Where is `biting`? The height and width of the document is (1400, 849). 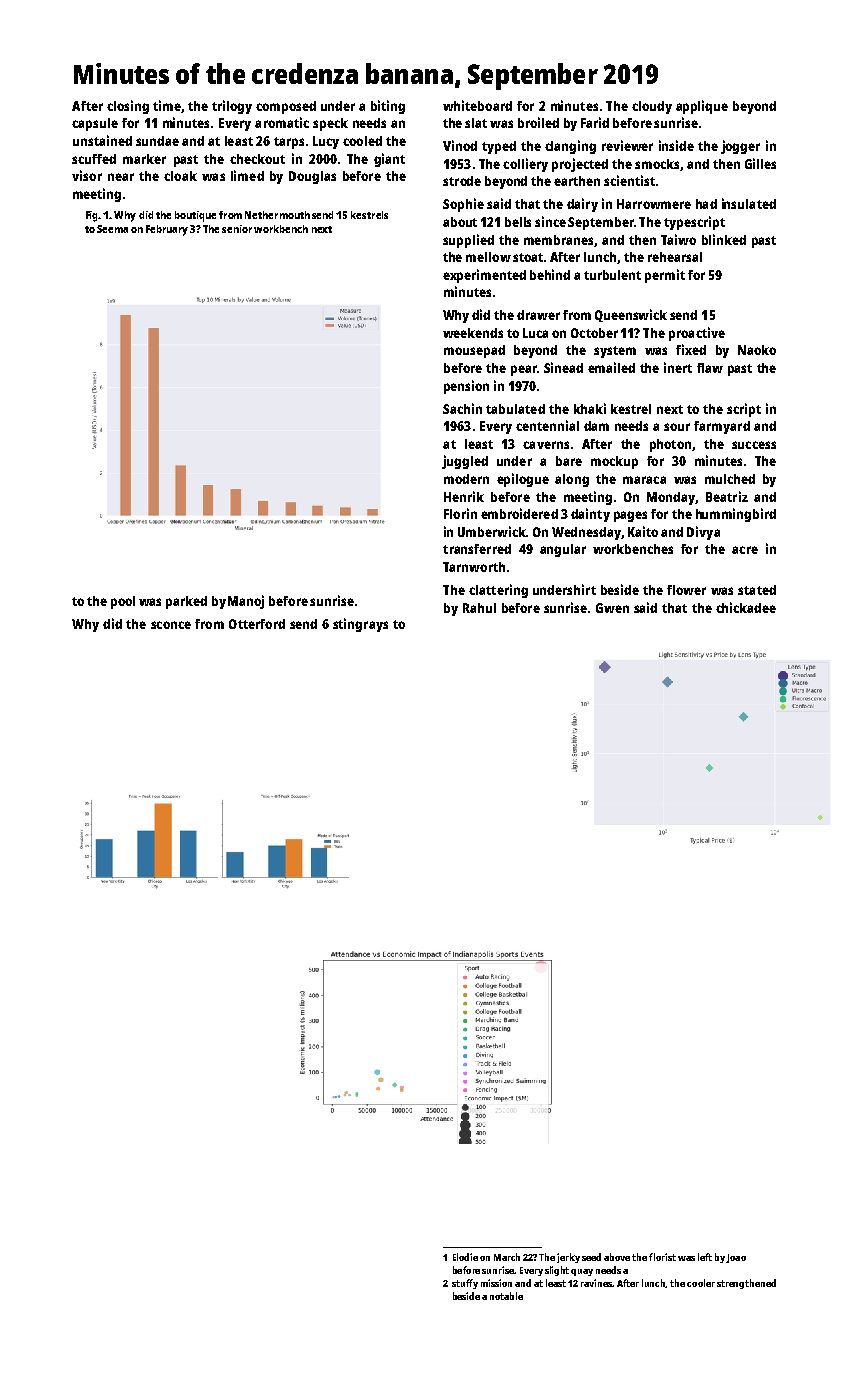 biting is located at coordinates (388, 107).
